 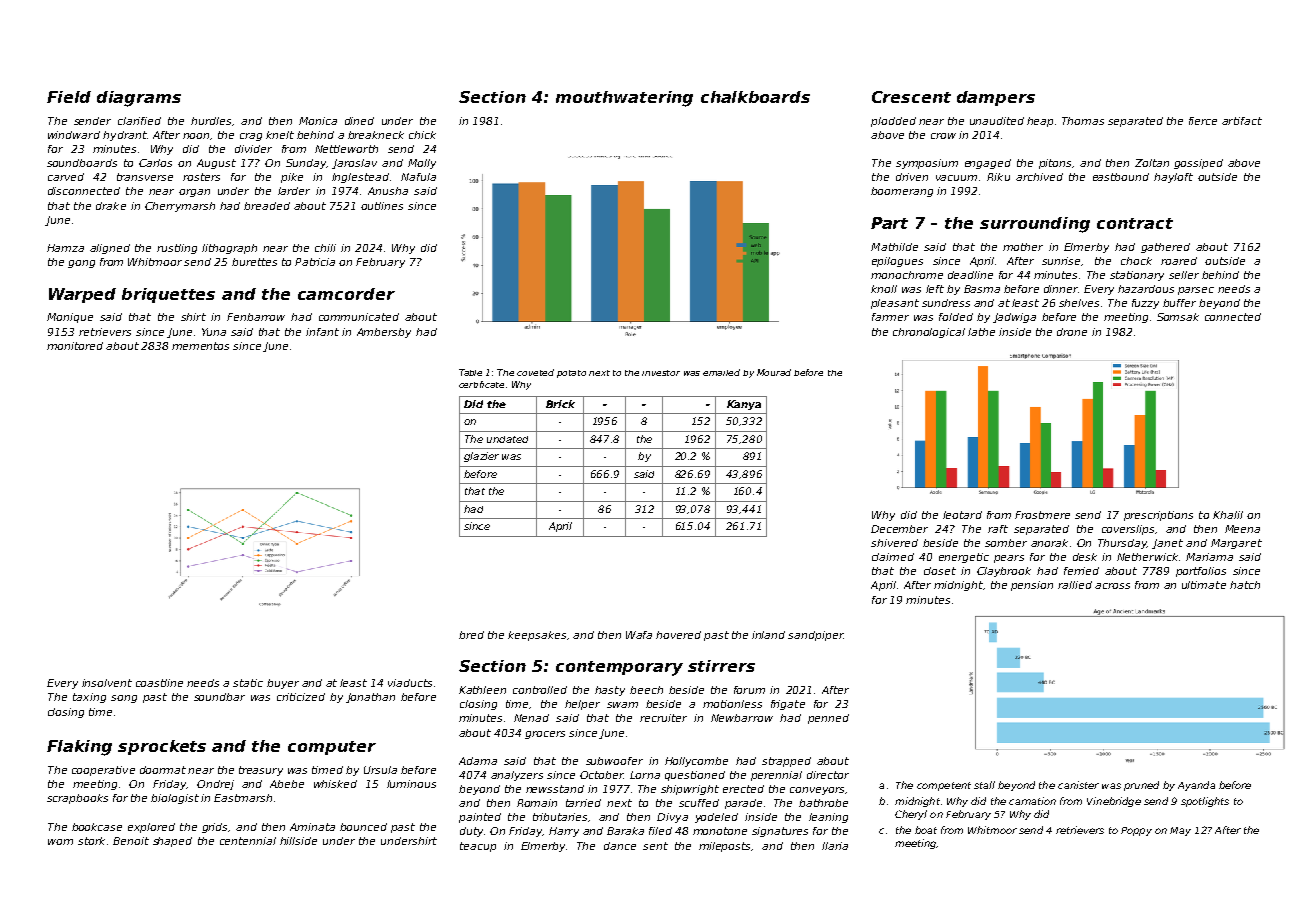 What do you see at coordinates (1072, 332) in the screenshot?
I see `drone` at bounding box center [1072, 332].
